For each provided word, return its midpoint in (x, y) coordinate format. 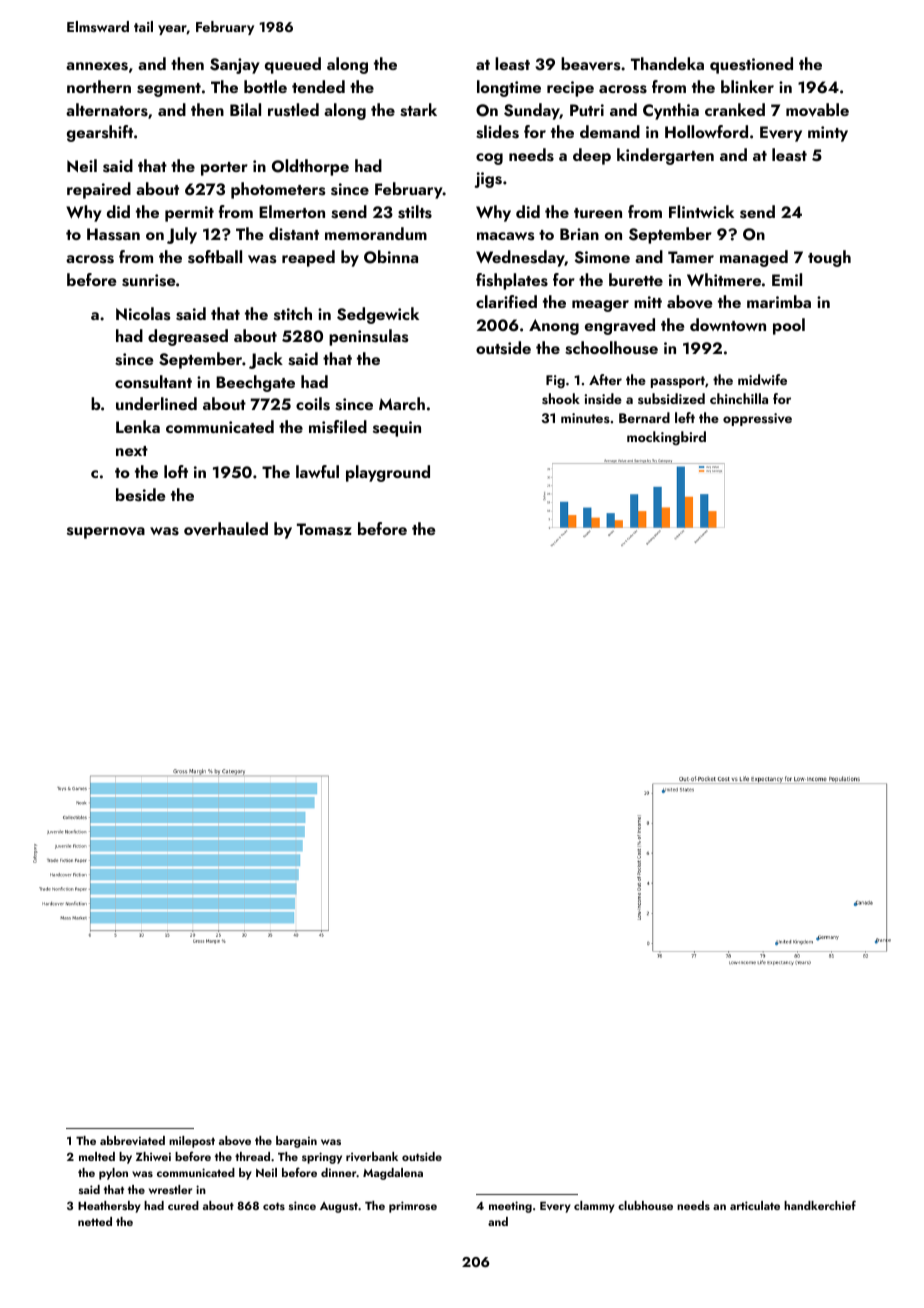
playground (388, 473)
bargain (296, 1142)
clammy (594, 1207)
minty (828, 134)
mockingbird (666, 438)
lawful (317, 471)
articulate (755, 1205)
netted (95, 1221)
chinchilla (739, 398)
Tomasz (324, 529)
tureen (598, 213)
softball (215, 257)
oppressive (757, 419)
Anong (554, 327)
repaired (99, 190)
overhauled (226, 529)
